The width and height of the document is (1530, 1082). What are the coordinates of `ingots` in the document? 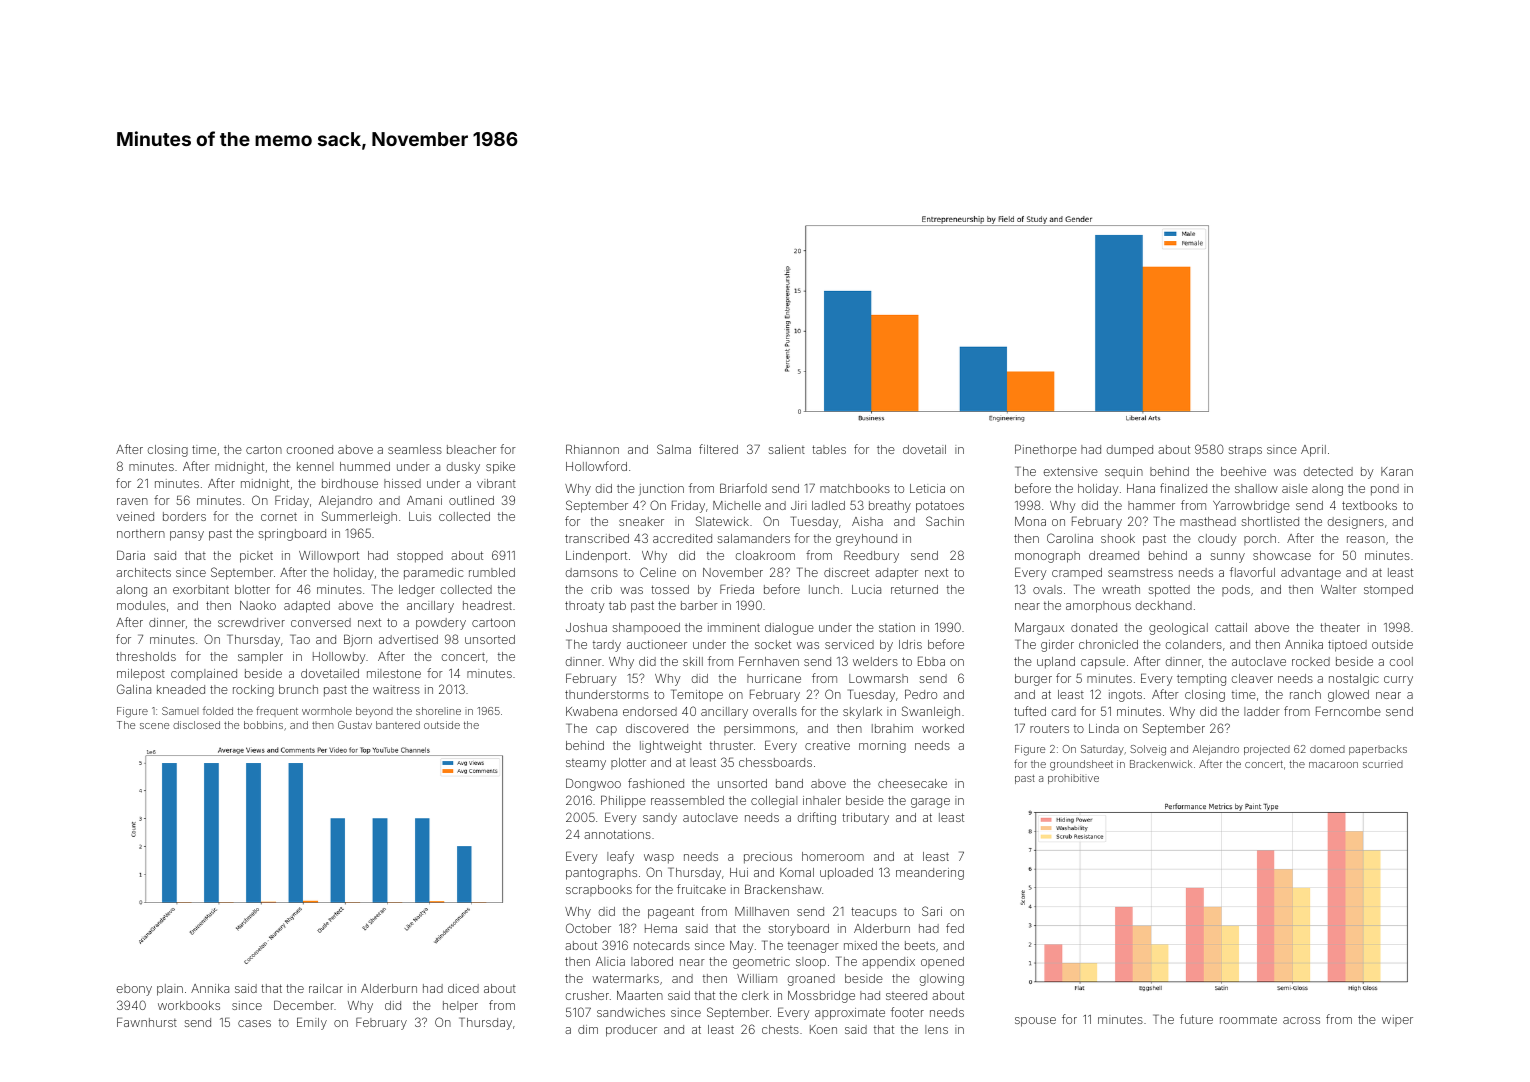 It's located at (1125, 696).
